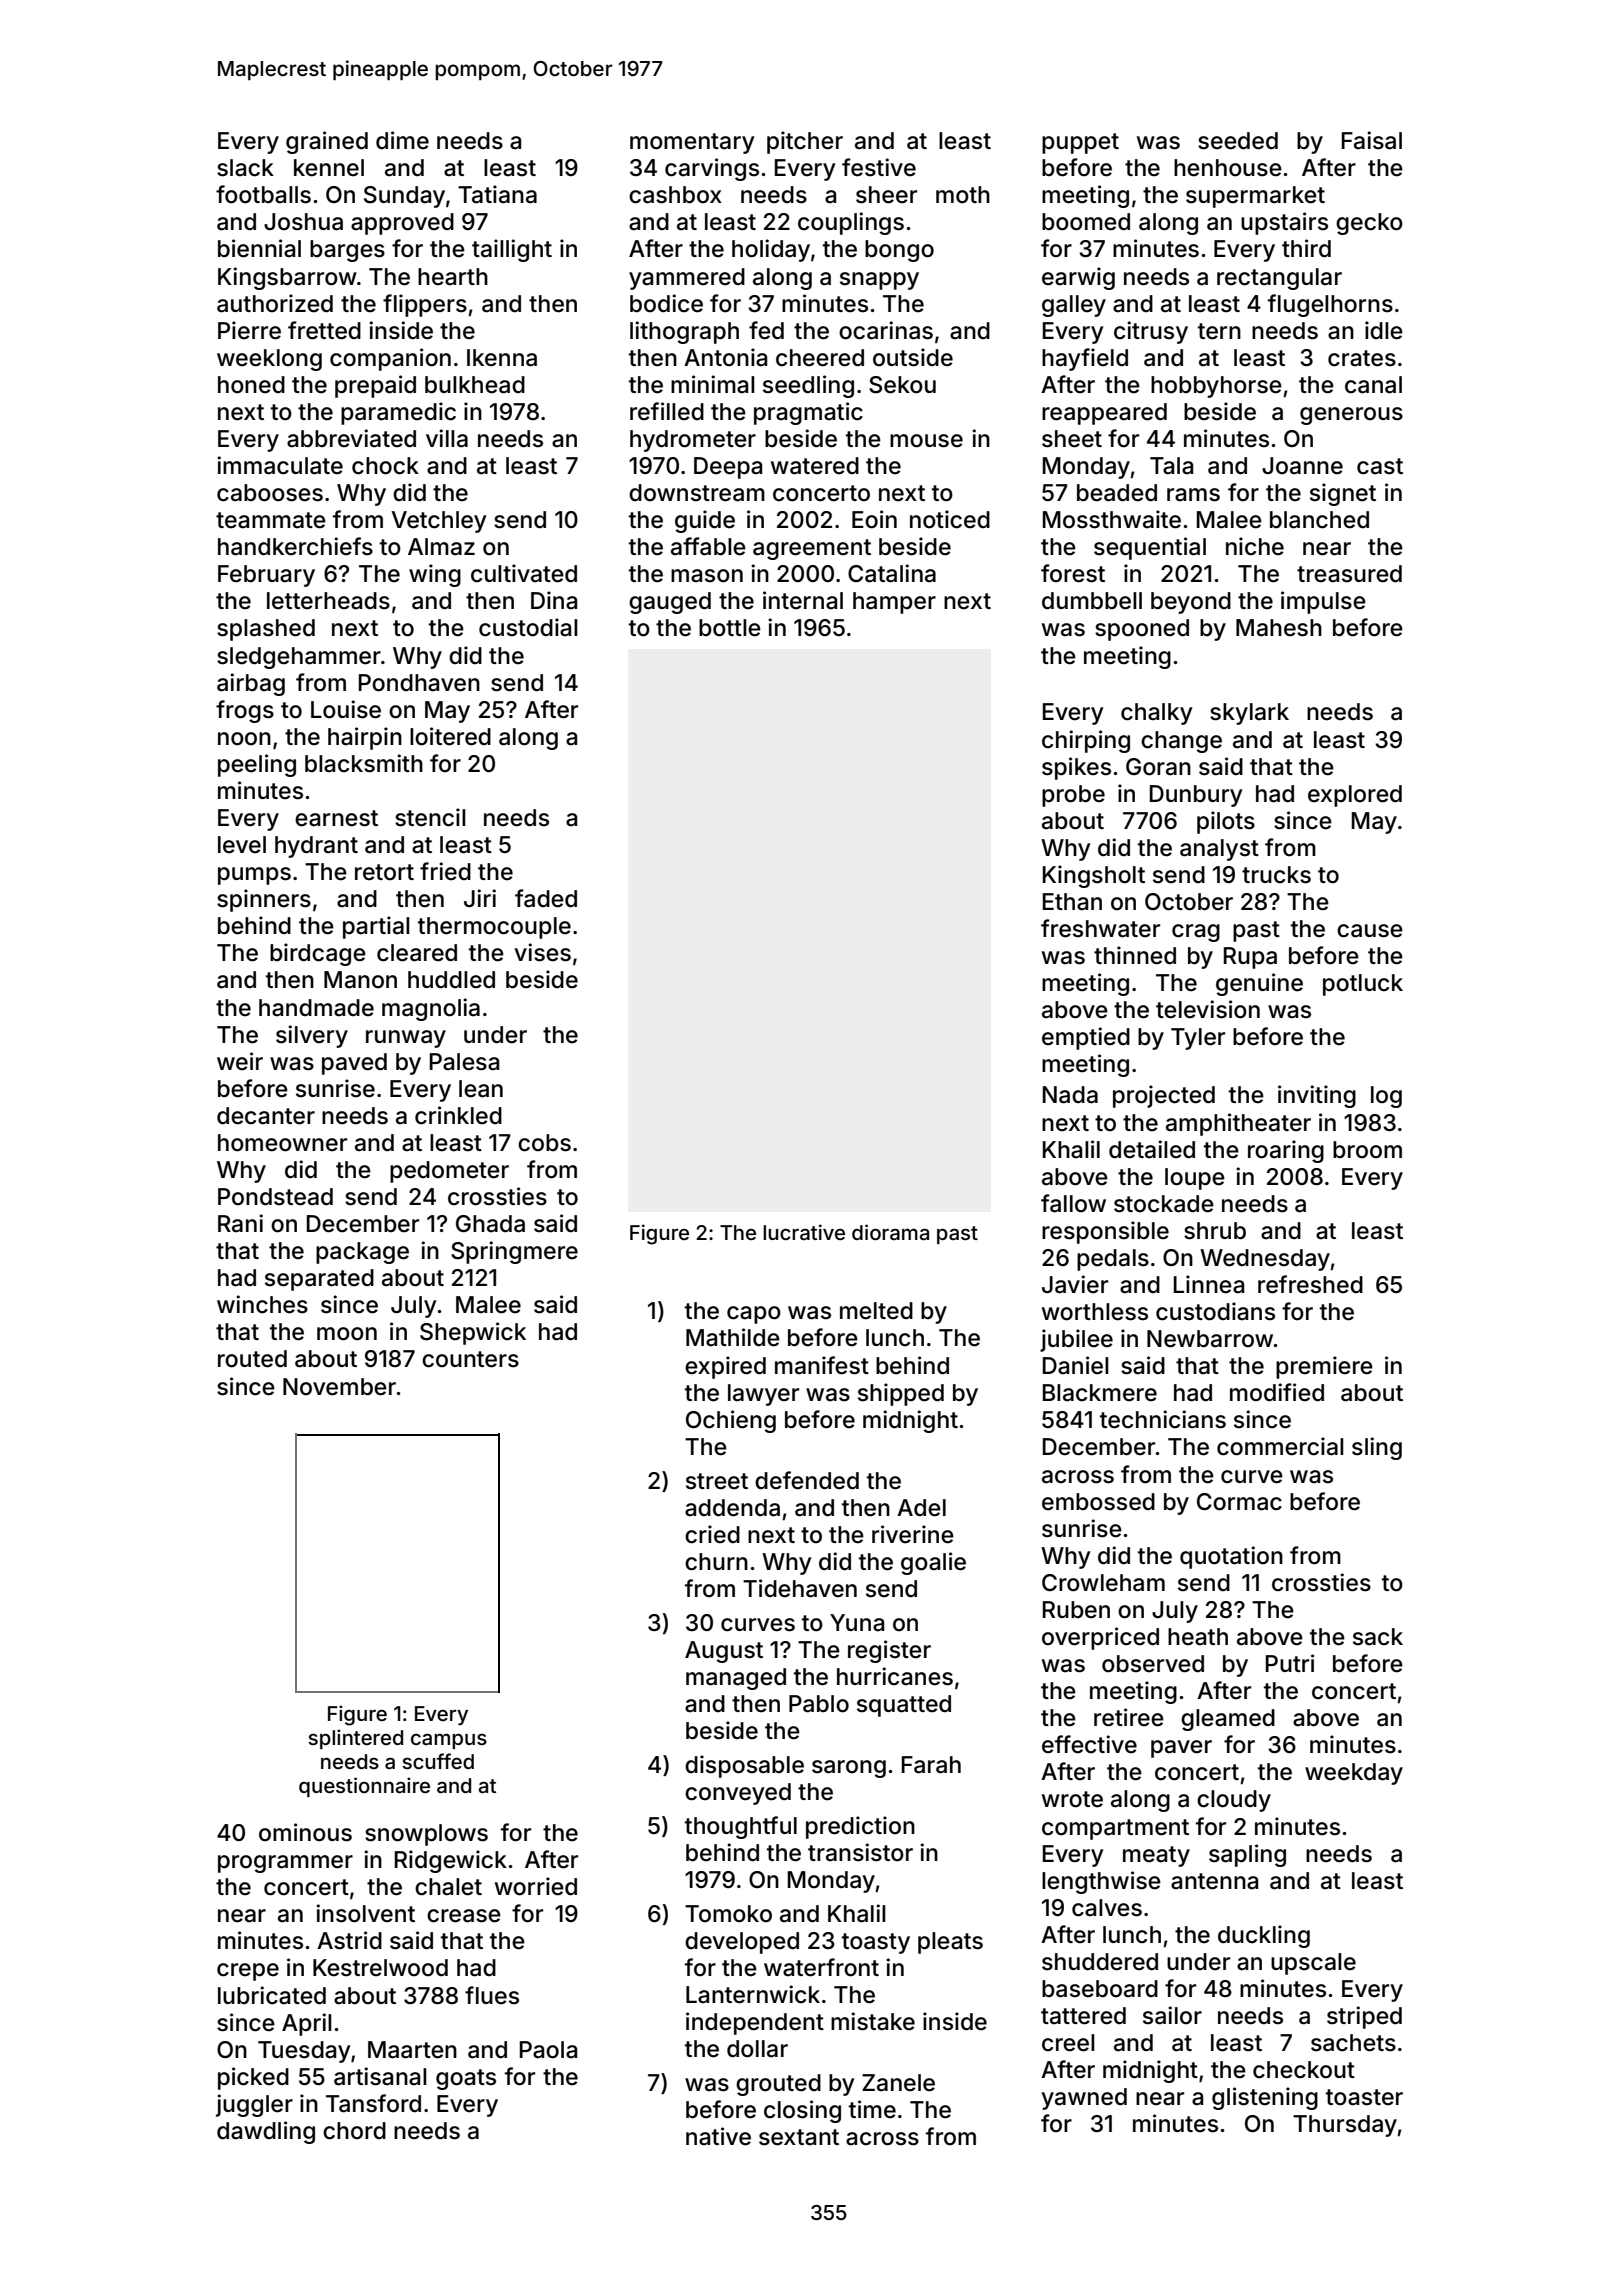 Image resolution: width=1620 pixels, height=2292 pixels. What do you see at coordinates (1372, 140) in the page?
I see `Faisal` at bounding box center [1372, 140].
